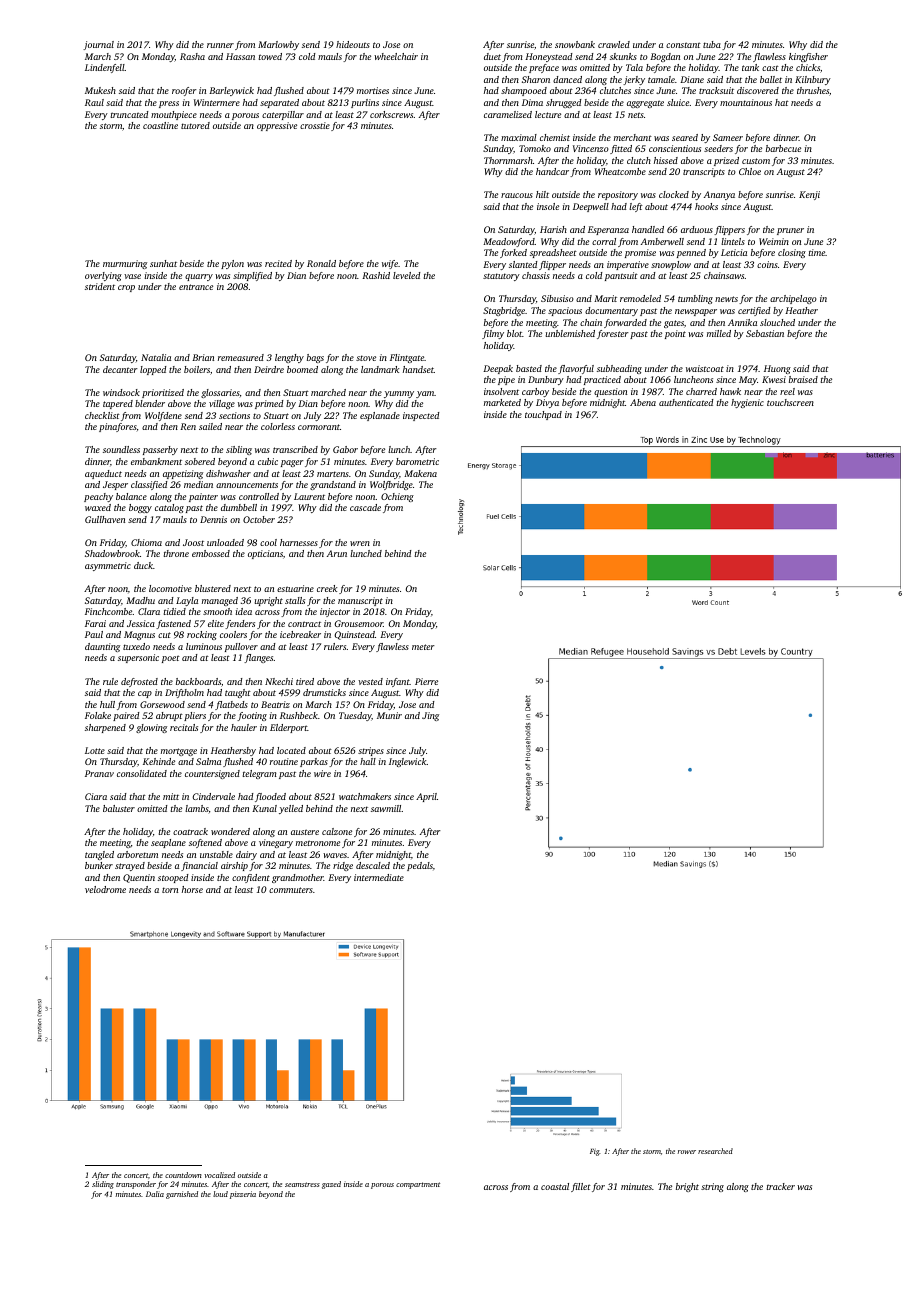  Describe the element at coordinates (184, 693) in the page. I see `Driftholm` at that location.
